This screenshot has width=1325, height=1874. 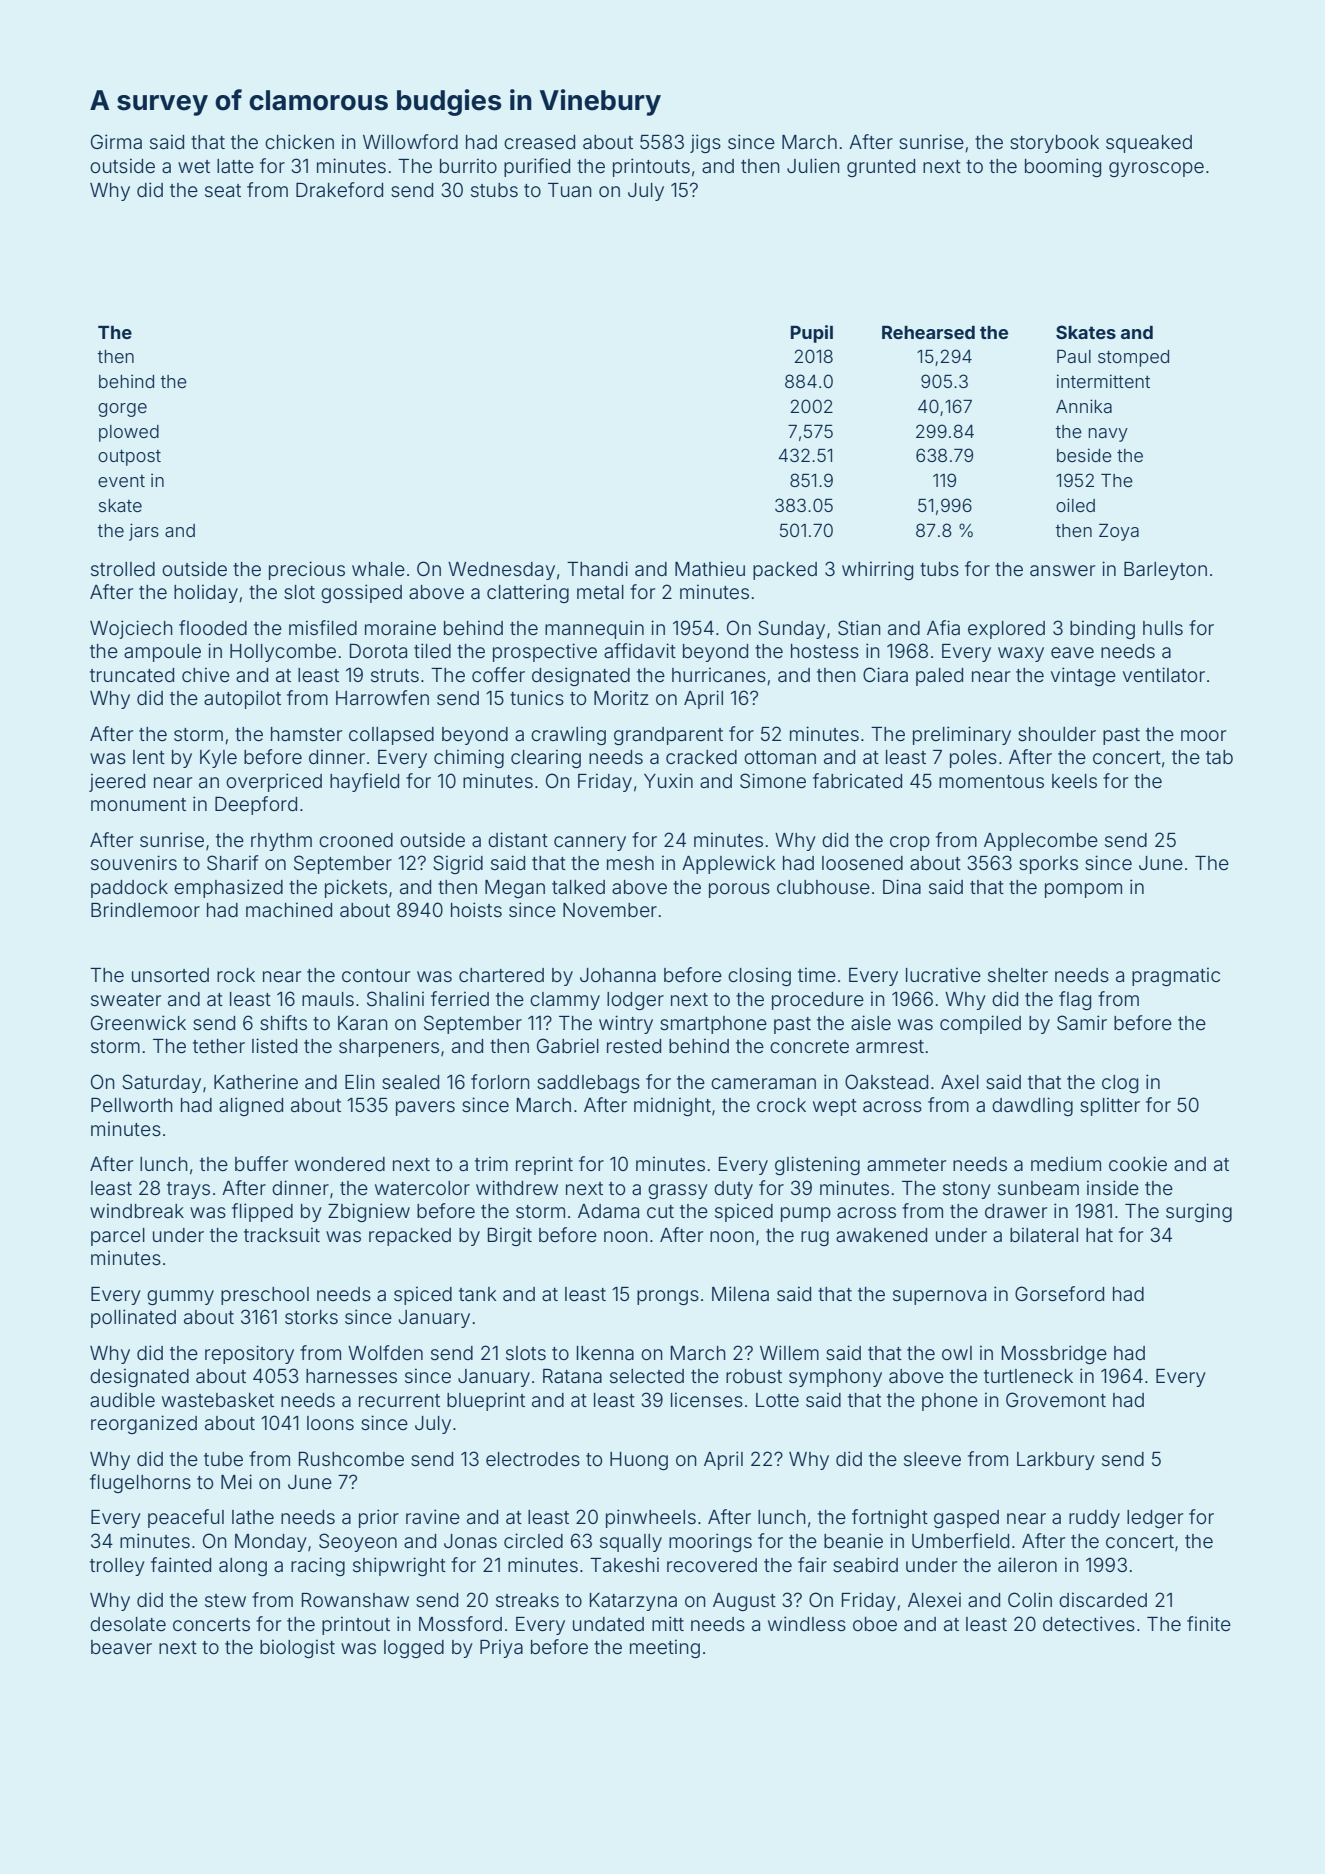 What do you see at coordinates (1108, 435) in the screenshot?
I see `navy` at bounding box center [1108, 435].
